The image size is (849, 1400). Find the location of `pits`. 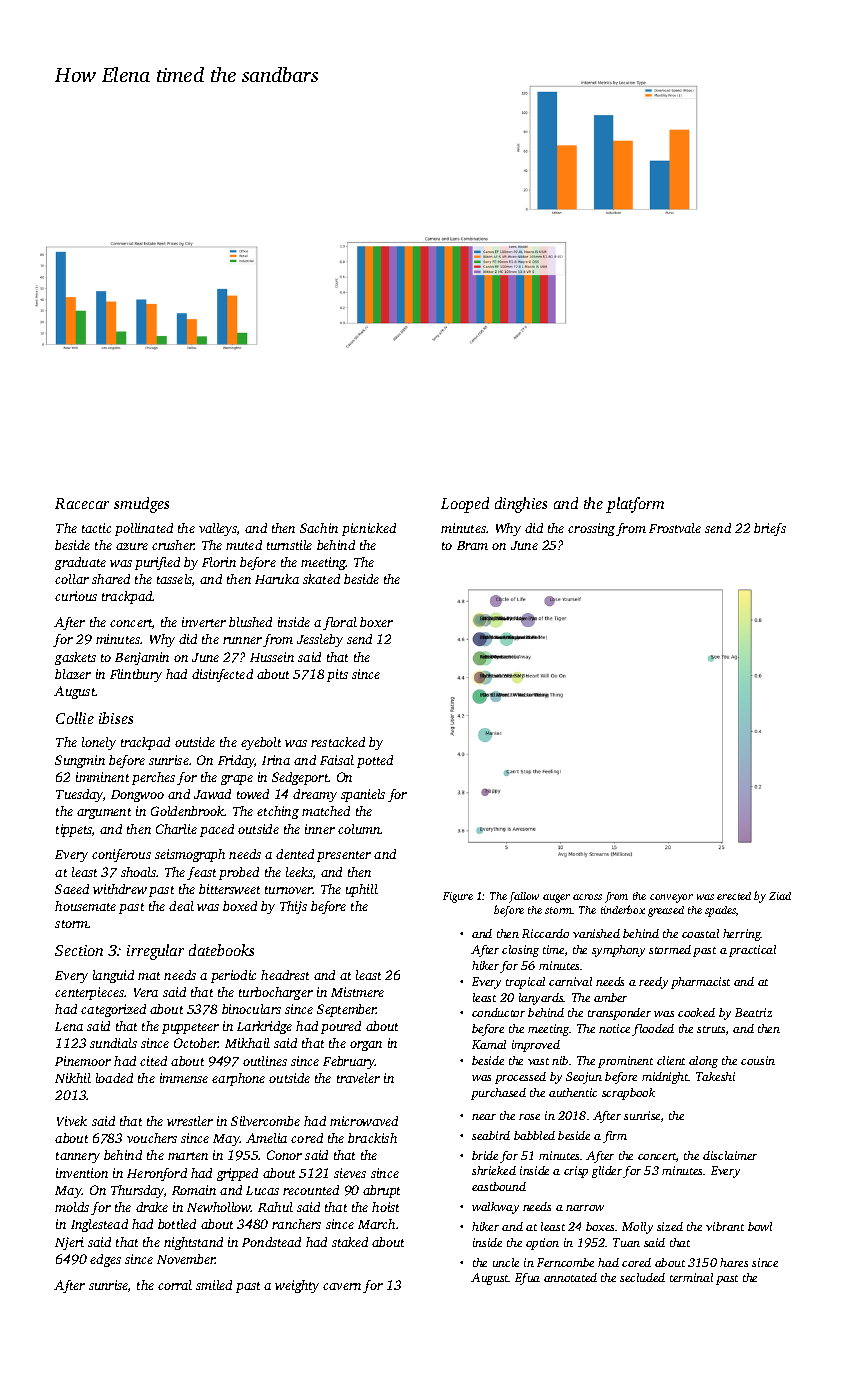

pits is located at coordinates (337, 675).
